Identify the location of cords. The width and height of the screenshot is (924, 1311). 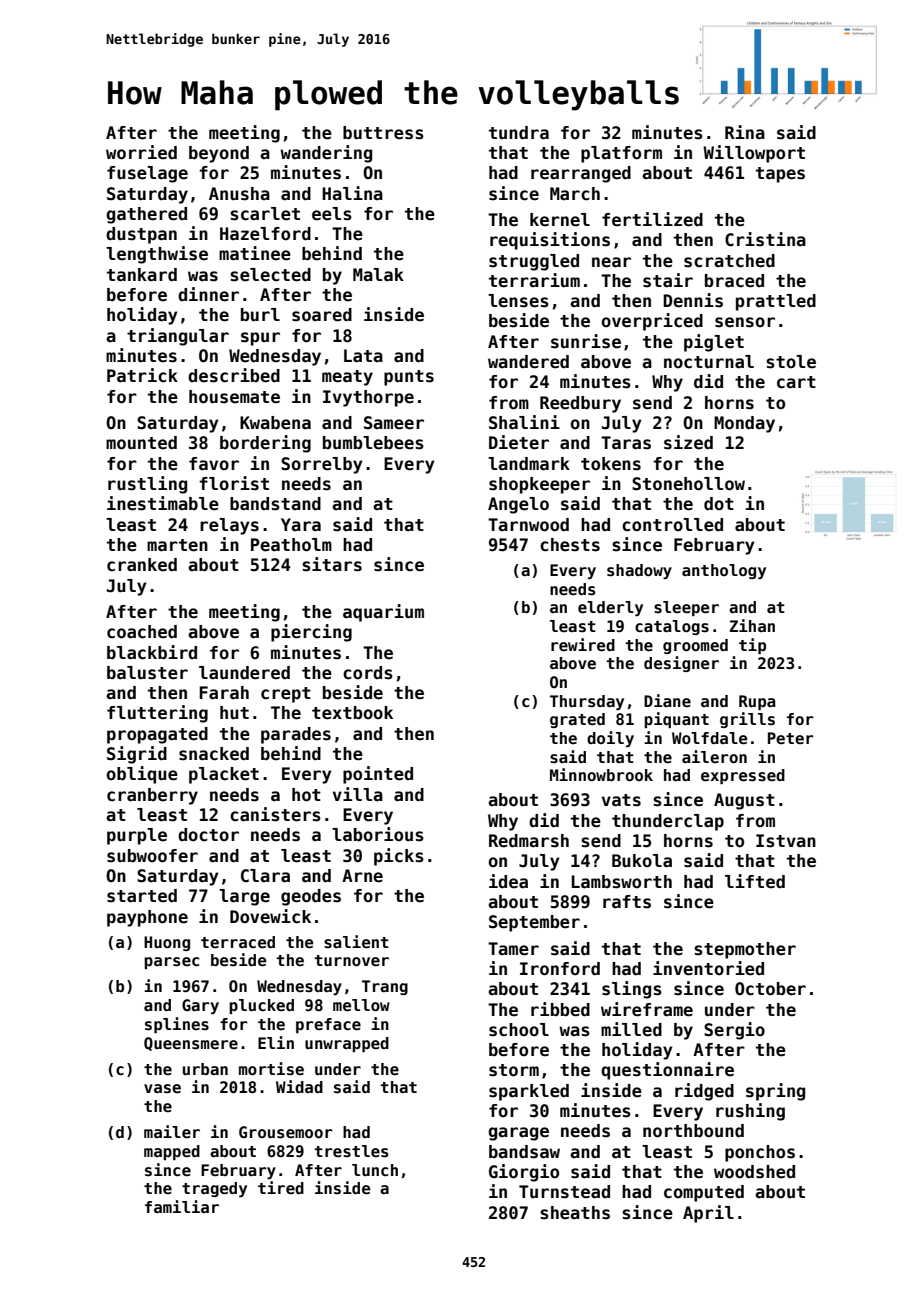
(368, 673).
